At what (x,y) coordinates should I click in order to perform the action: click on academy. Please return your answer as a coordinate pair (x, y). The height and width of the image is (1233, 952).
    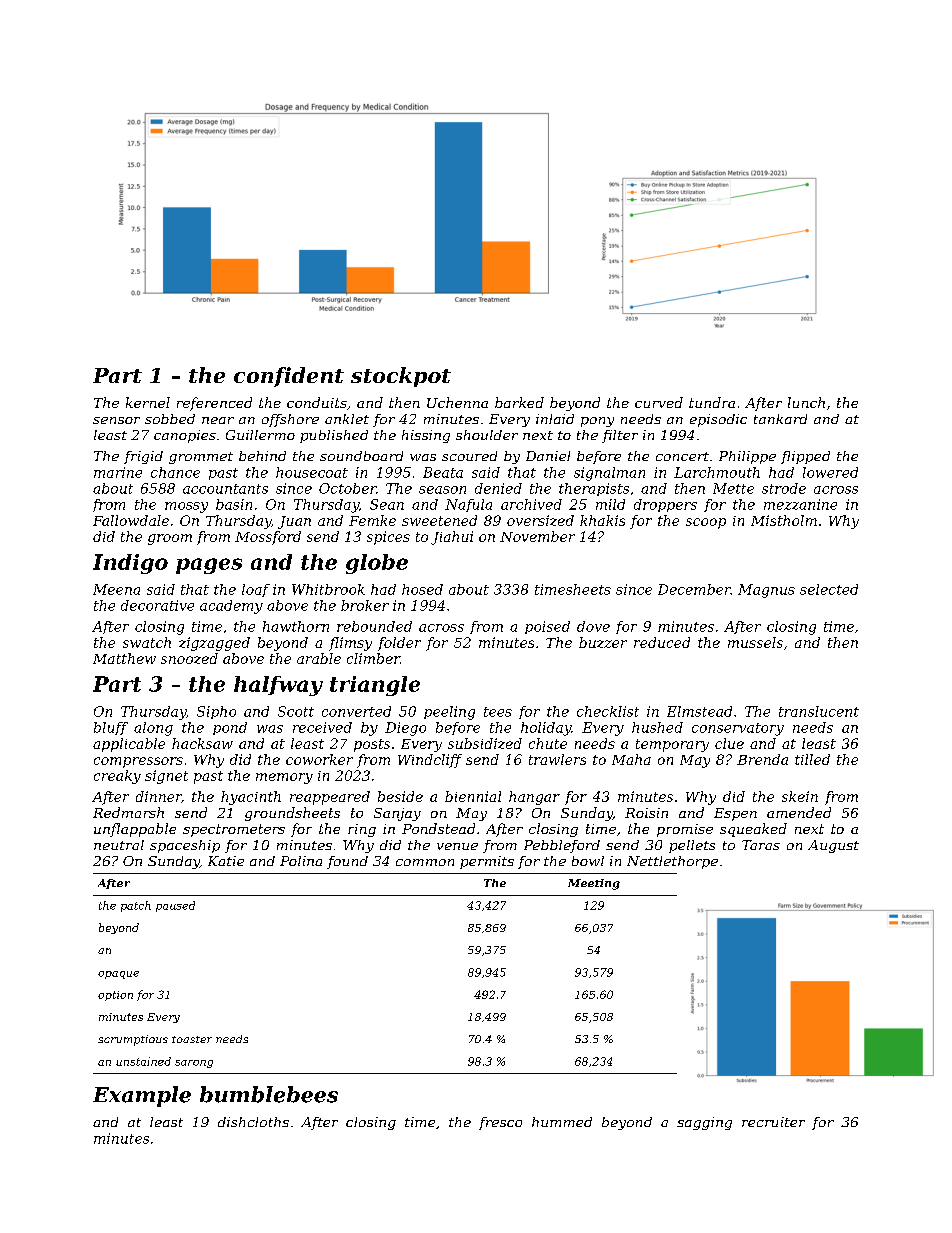
    Looking at the image, I should click on (231, 607).
